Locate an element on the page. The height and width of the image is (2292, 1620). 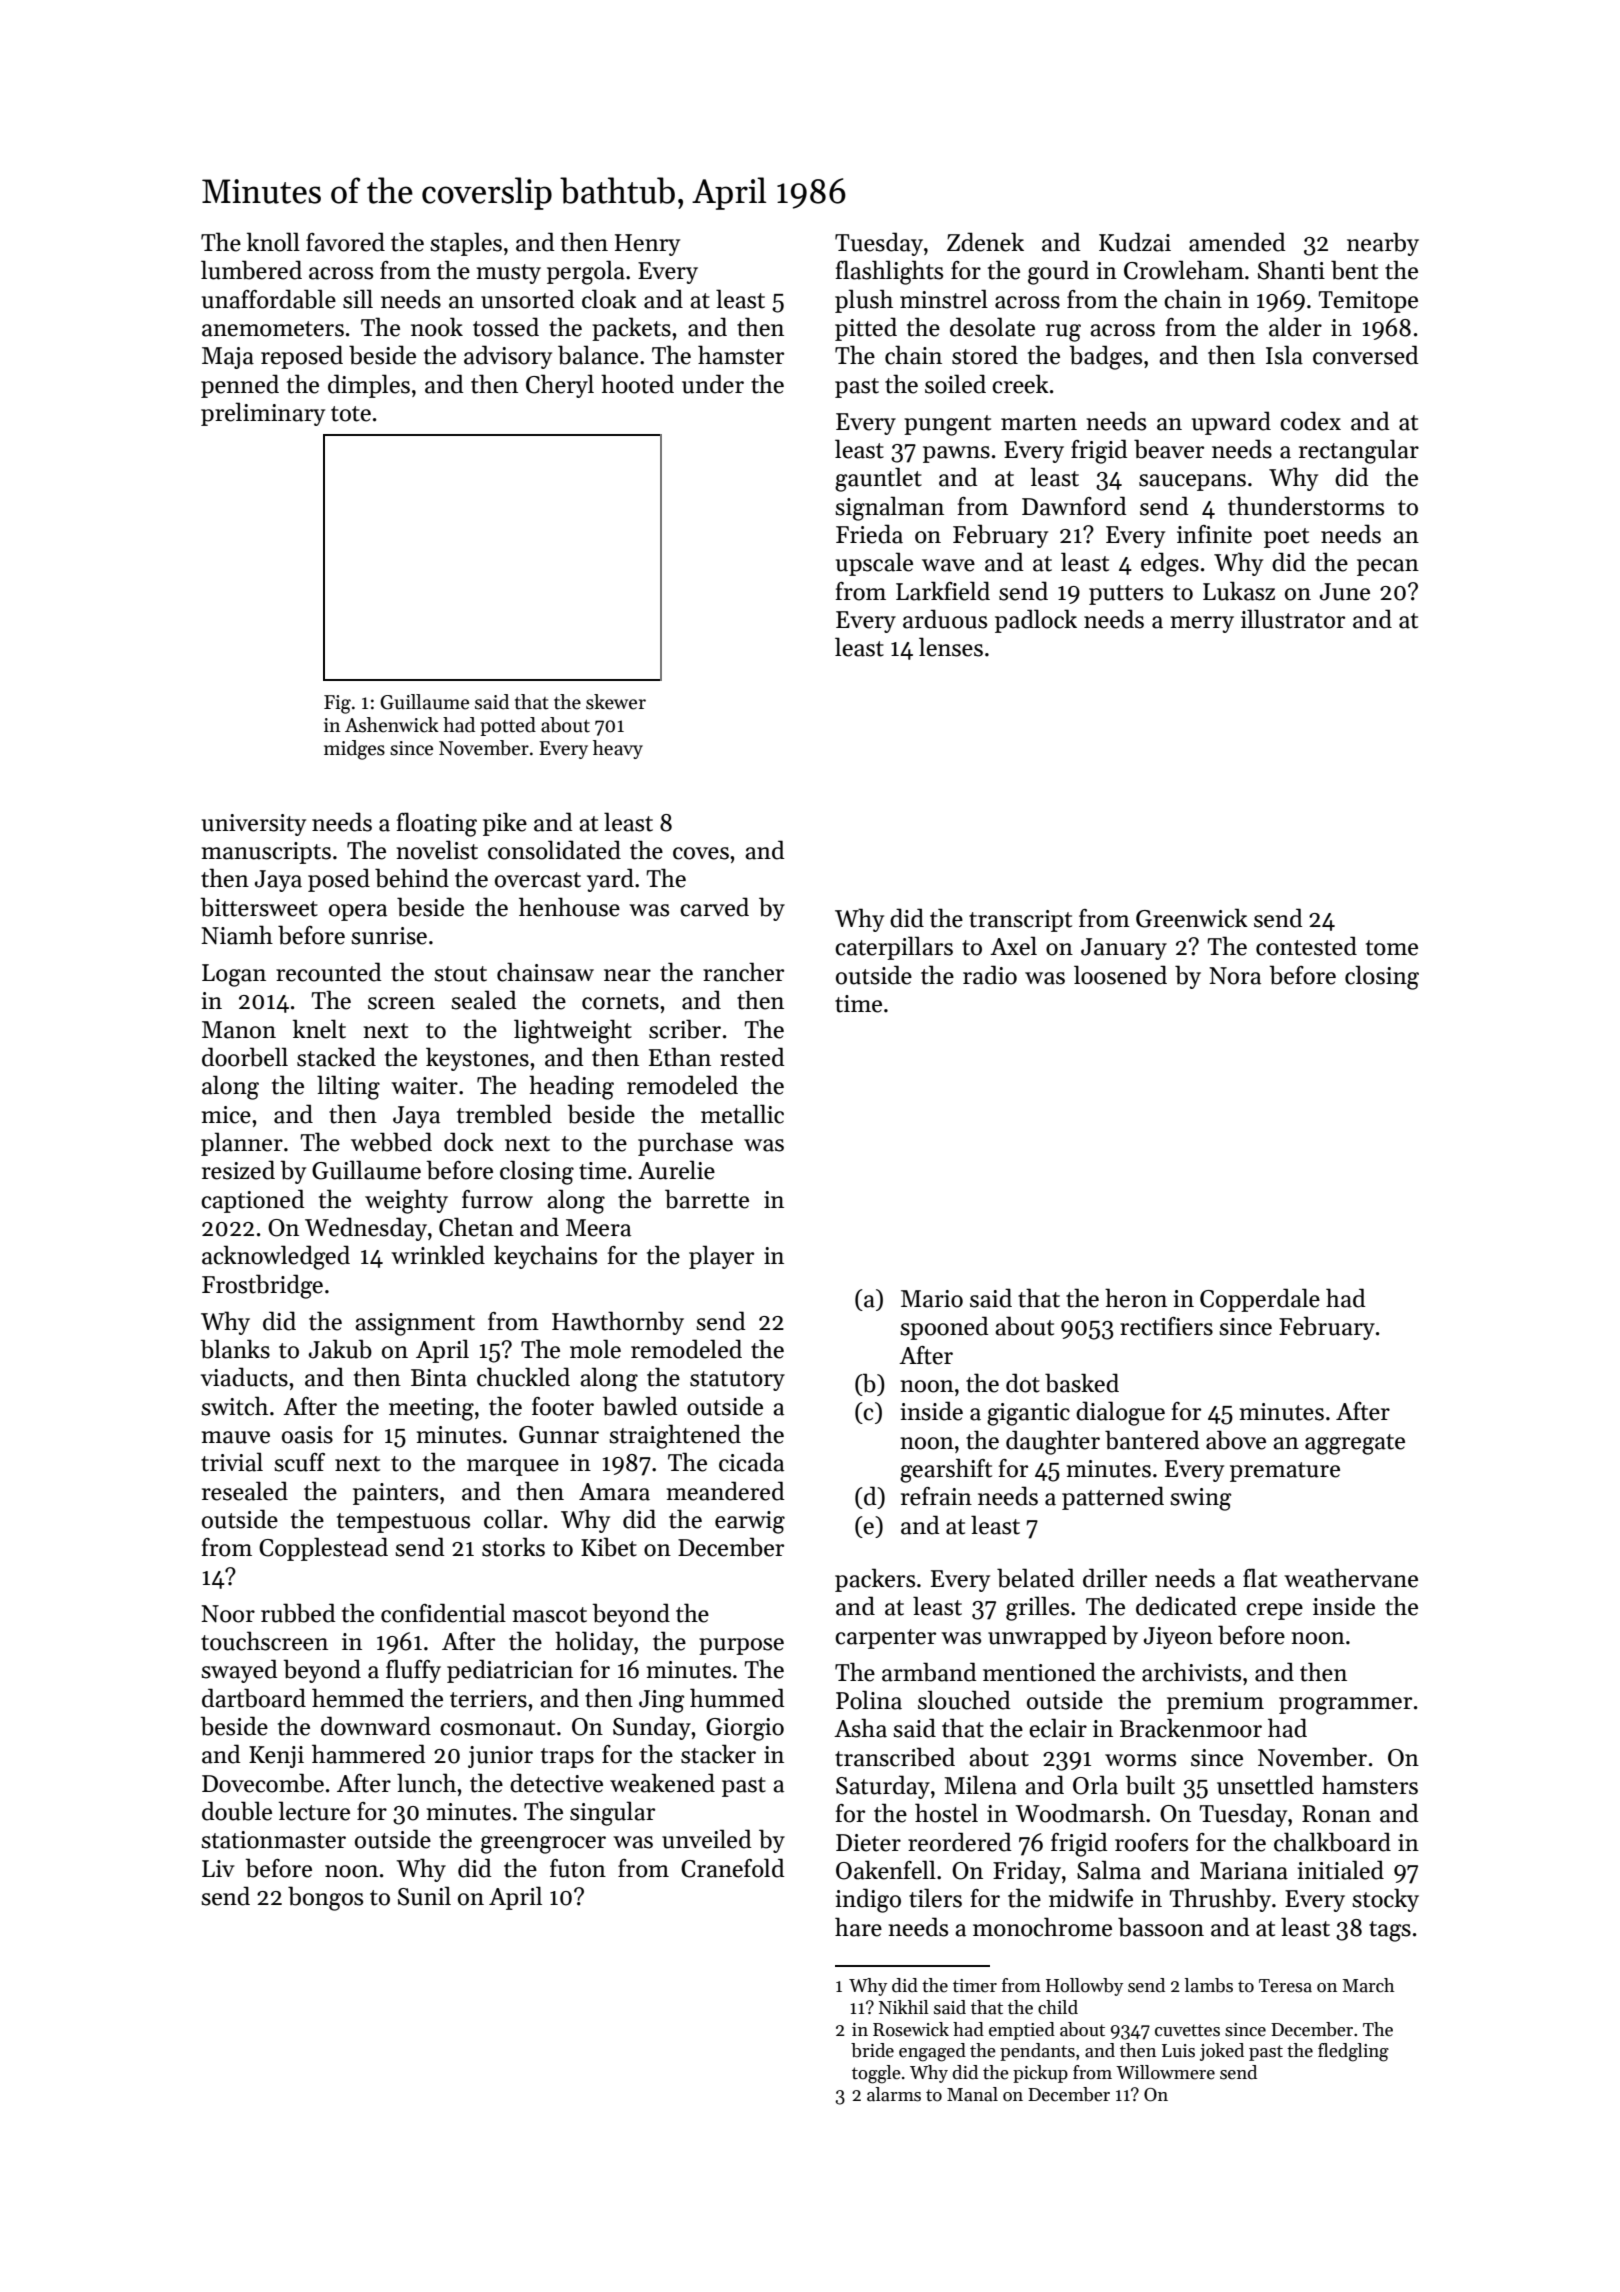
flashlights is located at coordinates (889, 272).
